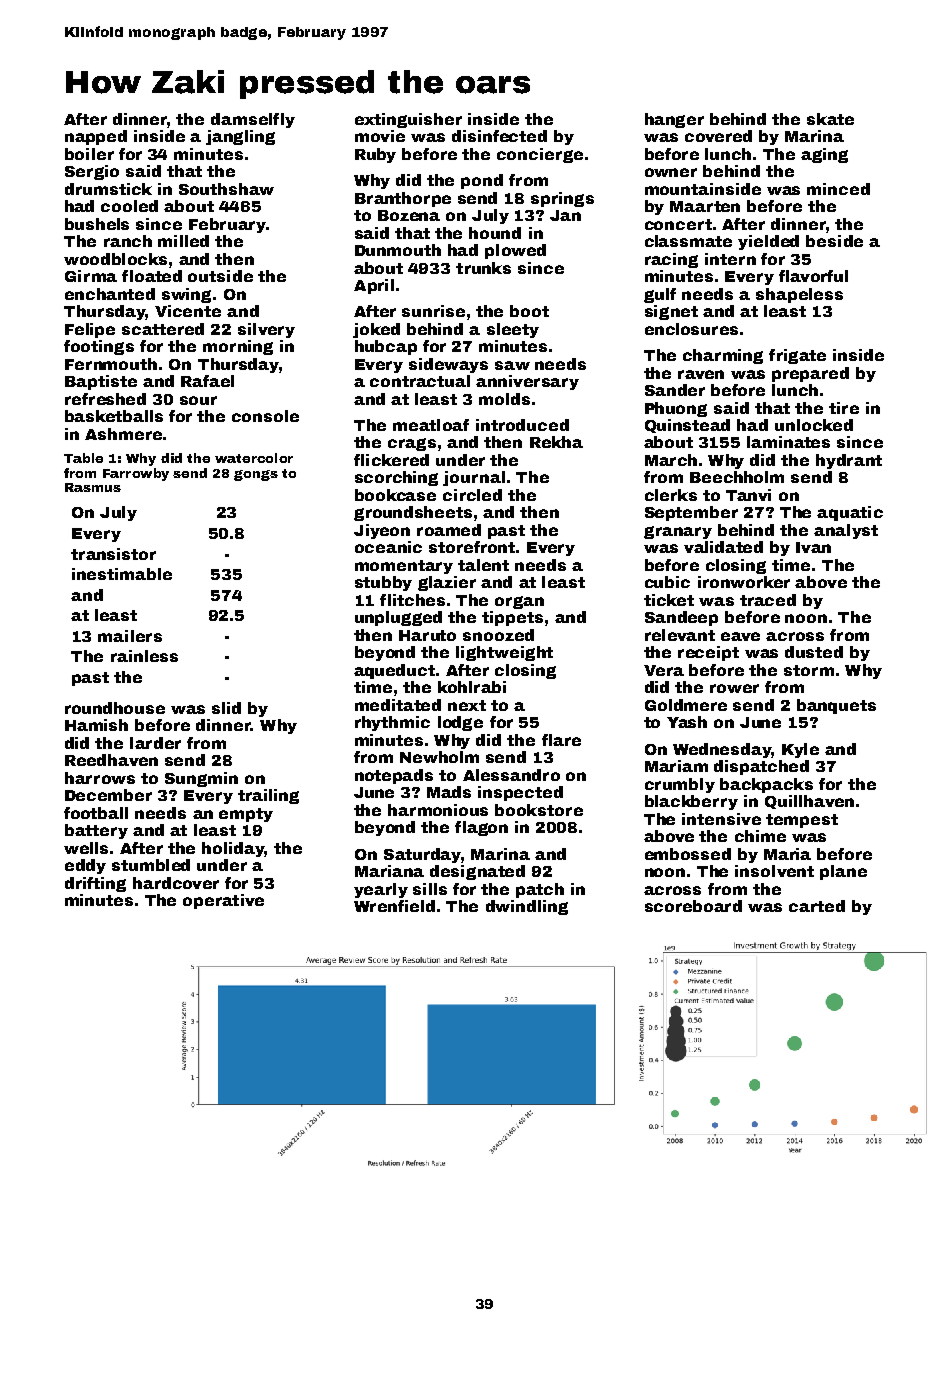 The width and height of the screenshot is (949, 1374). What do you see at coordinates (527, 907) in the screenshot?
I see `dwindling` at bounding box center [527, 907].
